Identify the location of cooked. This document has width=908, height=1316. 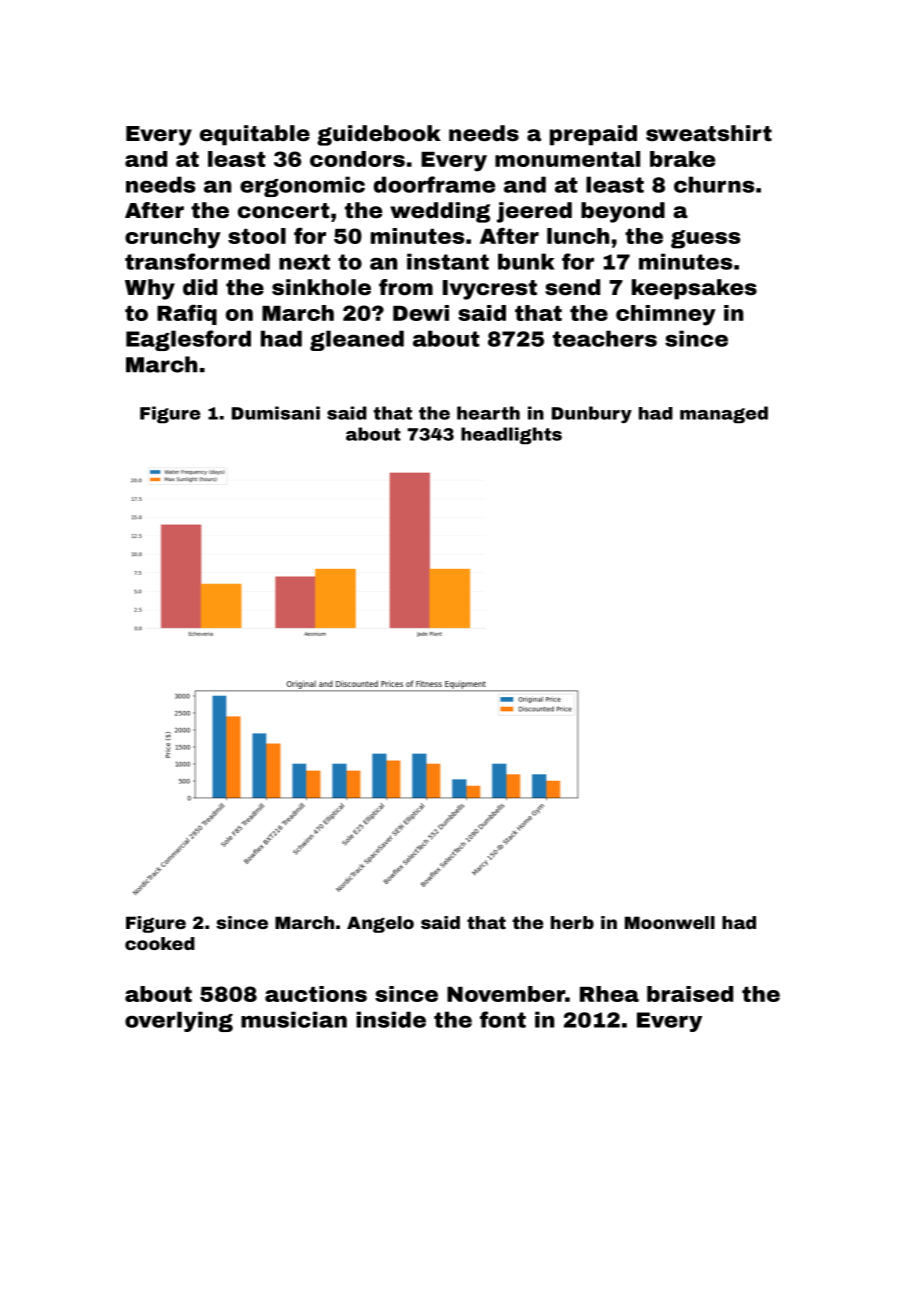
(160, 943).
